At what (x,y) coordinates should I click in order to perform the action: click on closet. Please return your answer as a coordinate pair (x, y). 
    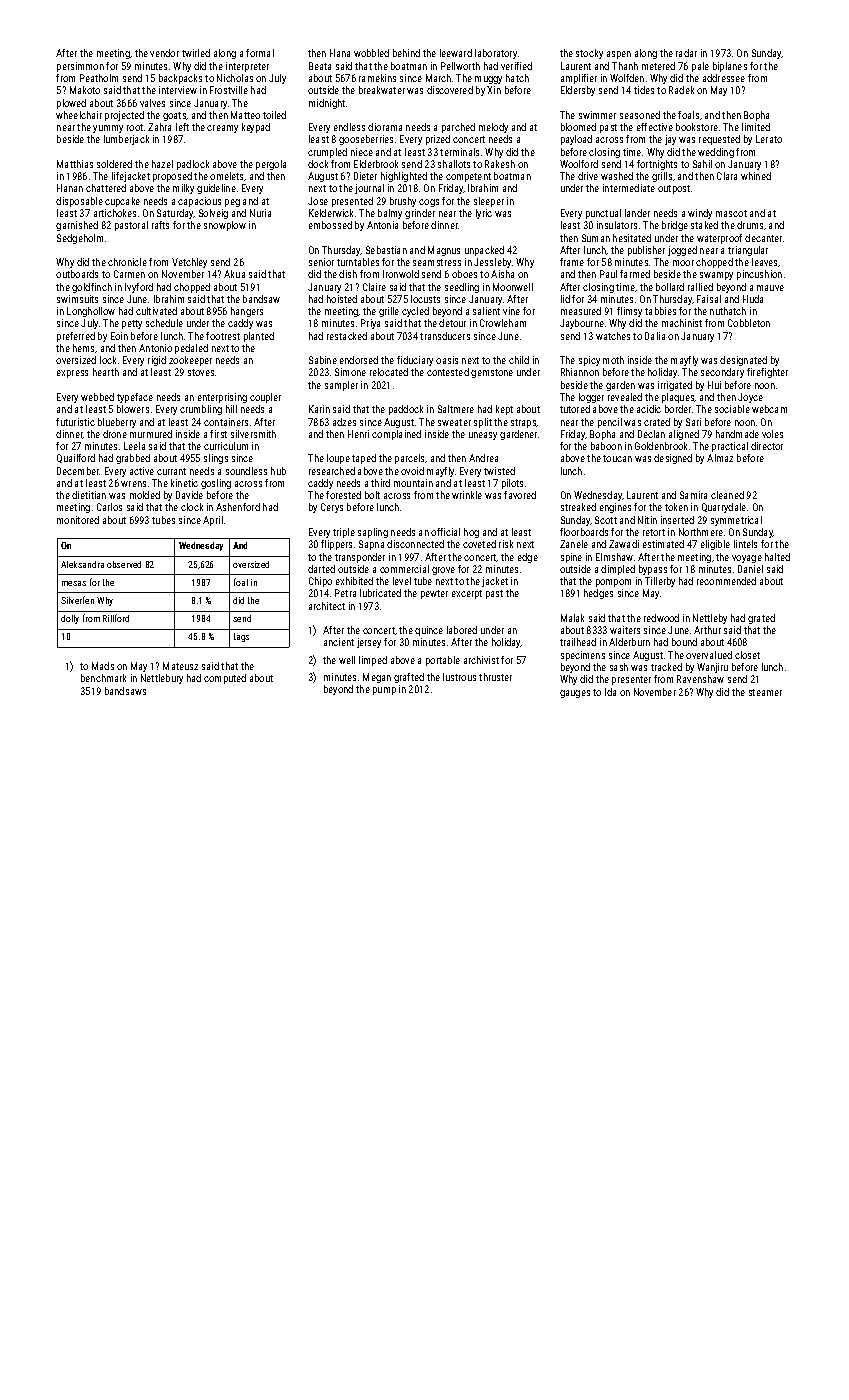
    Looking at the image, I should click on (747, 655).
